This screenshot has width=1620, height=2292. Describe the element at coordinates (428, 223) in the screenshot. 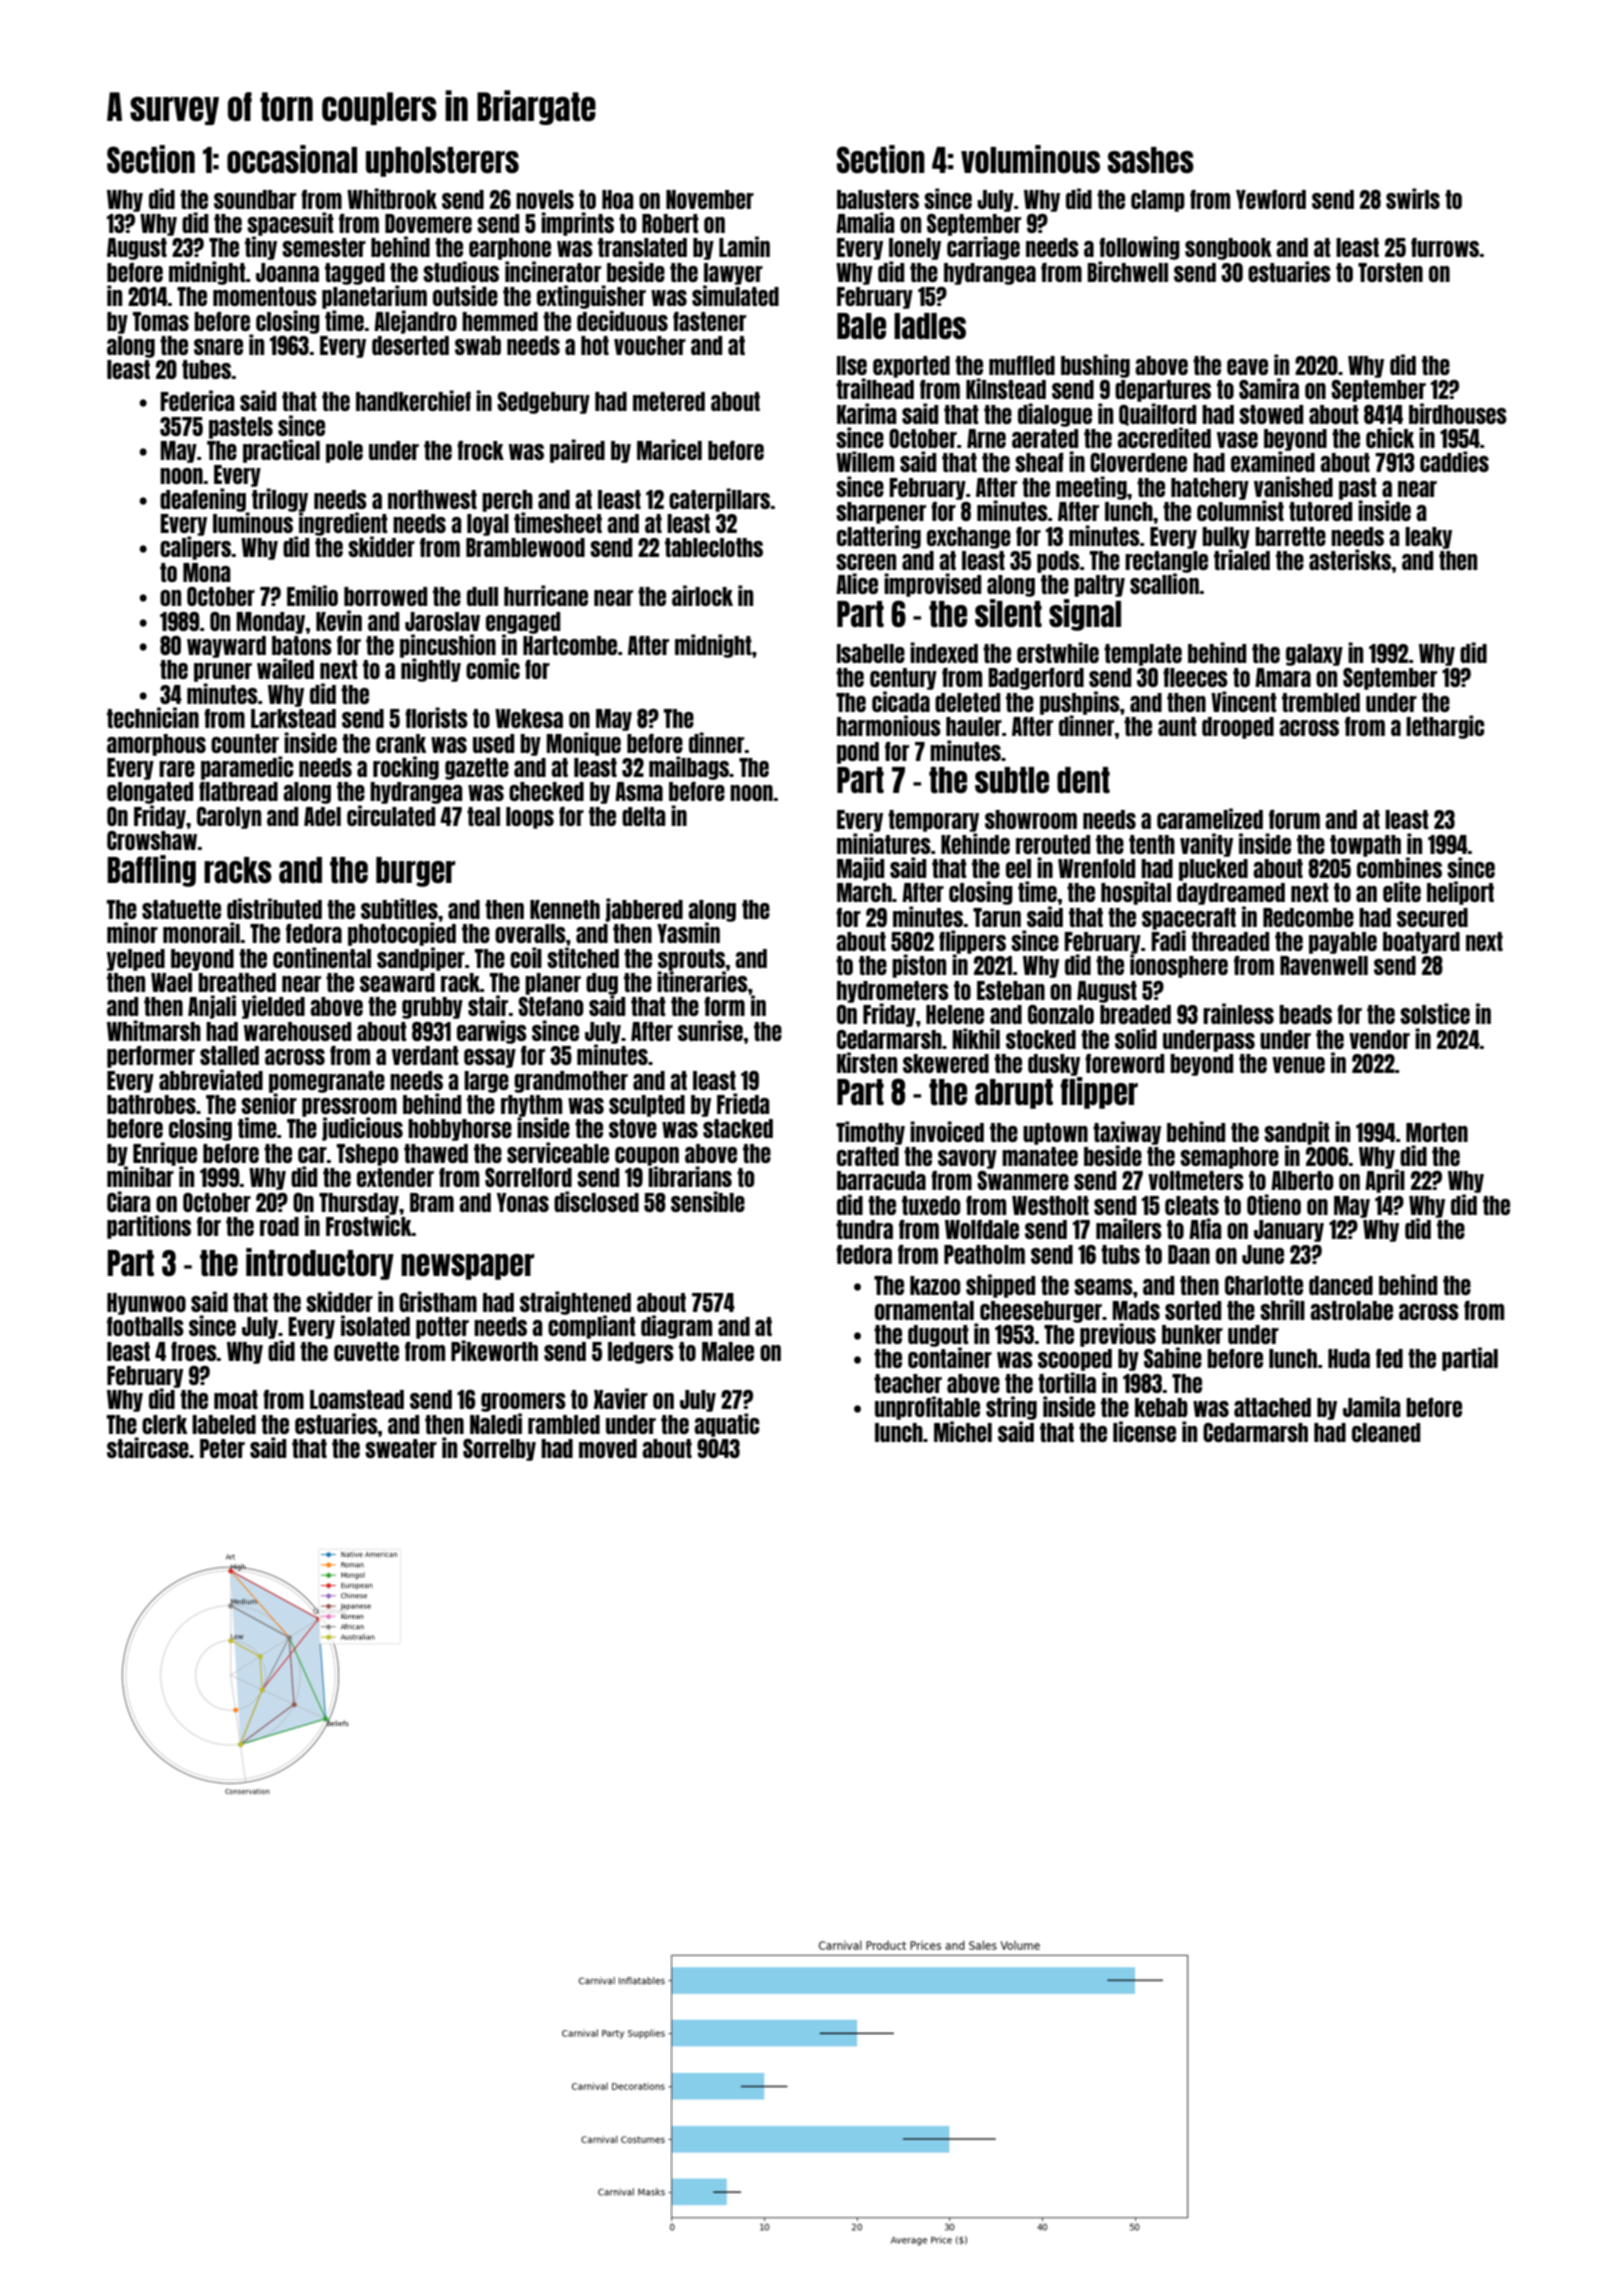

I see `Dovemere` at that location.
